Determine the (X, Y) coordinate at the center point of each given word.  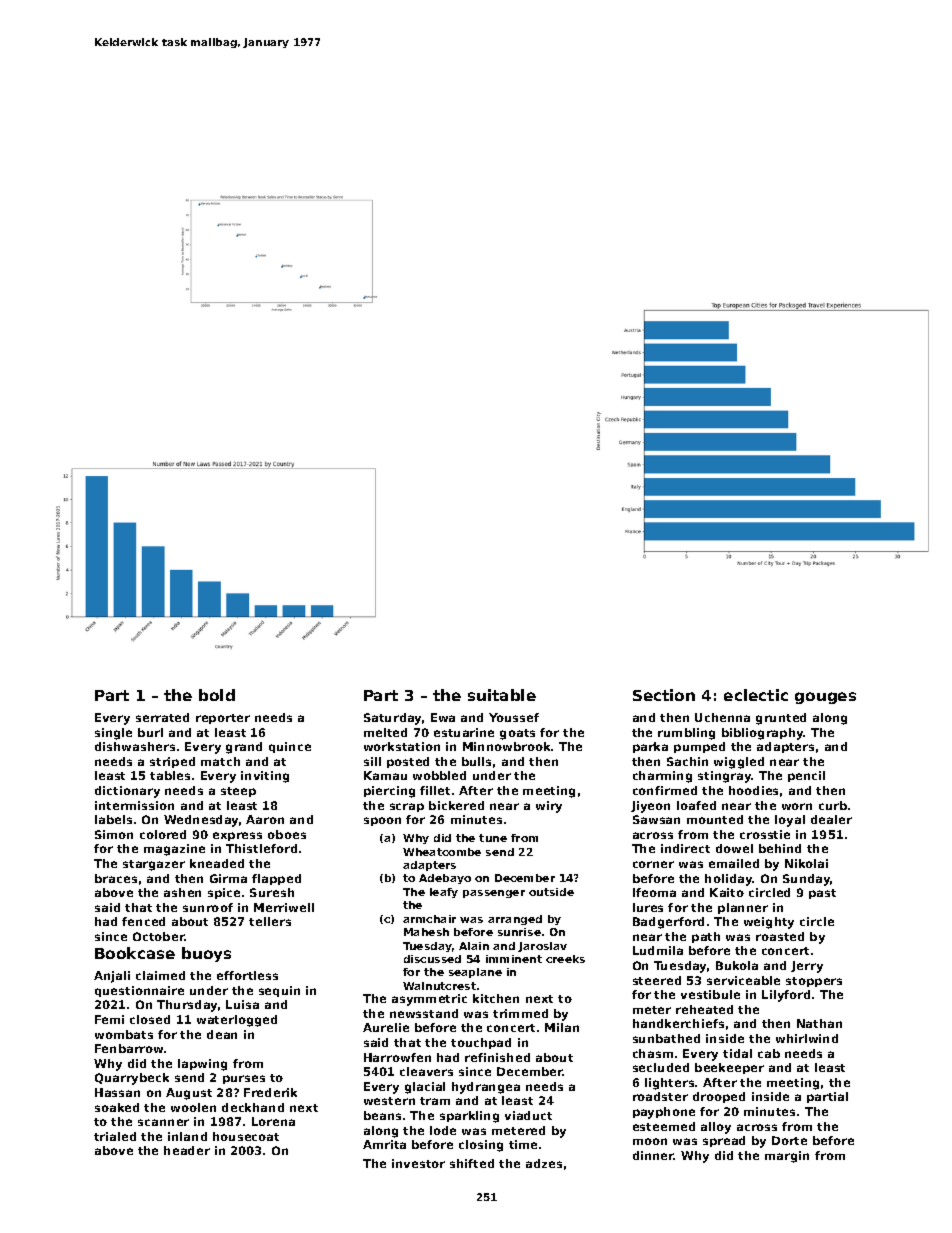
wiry (549, 807)
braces (116, 878)
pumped (699, 747)
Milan (562, 1027)
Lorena (273, 1121)
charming (662, 777)
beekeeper (729, 1068)
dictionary (127, 792)
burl (150, 732)
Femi (109, 1019)
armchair (429, 919)
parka (650, 747)
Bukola (737, 965)
